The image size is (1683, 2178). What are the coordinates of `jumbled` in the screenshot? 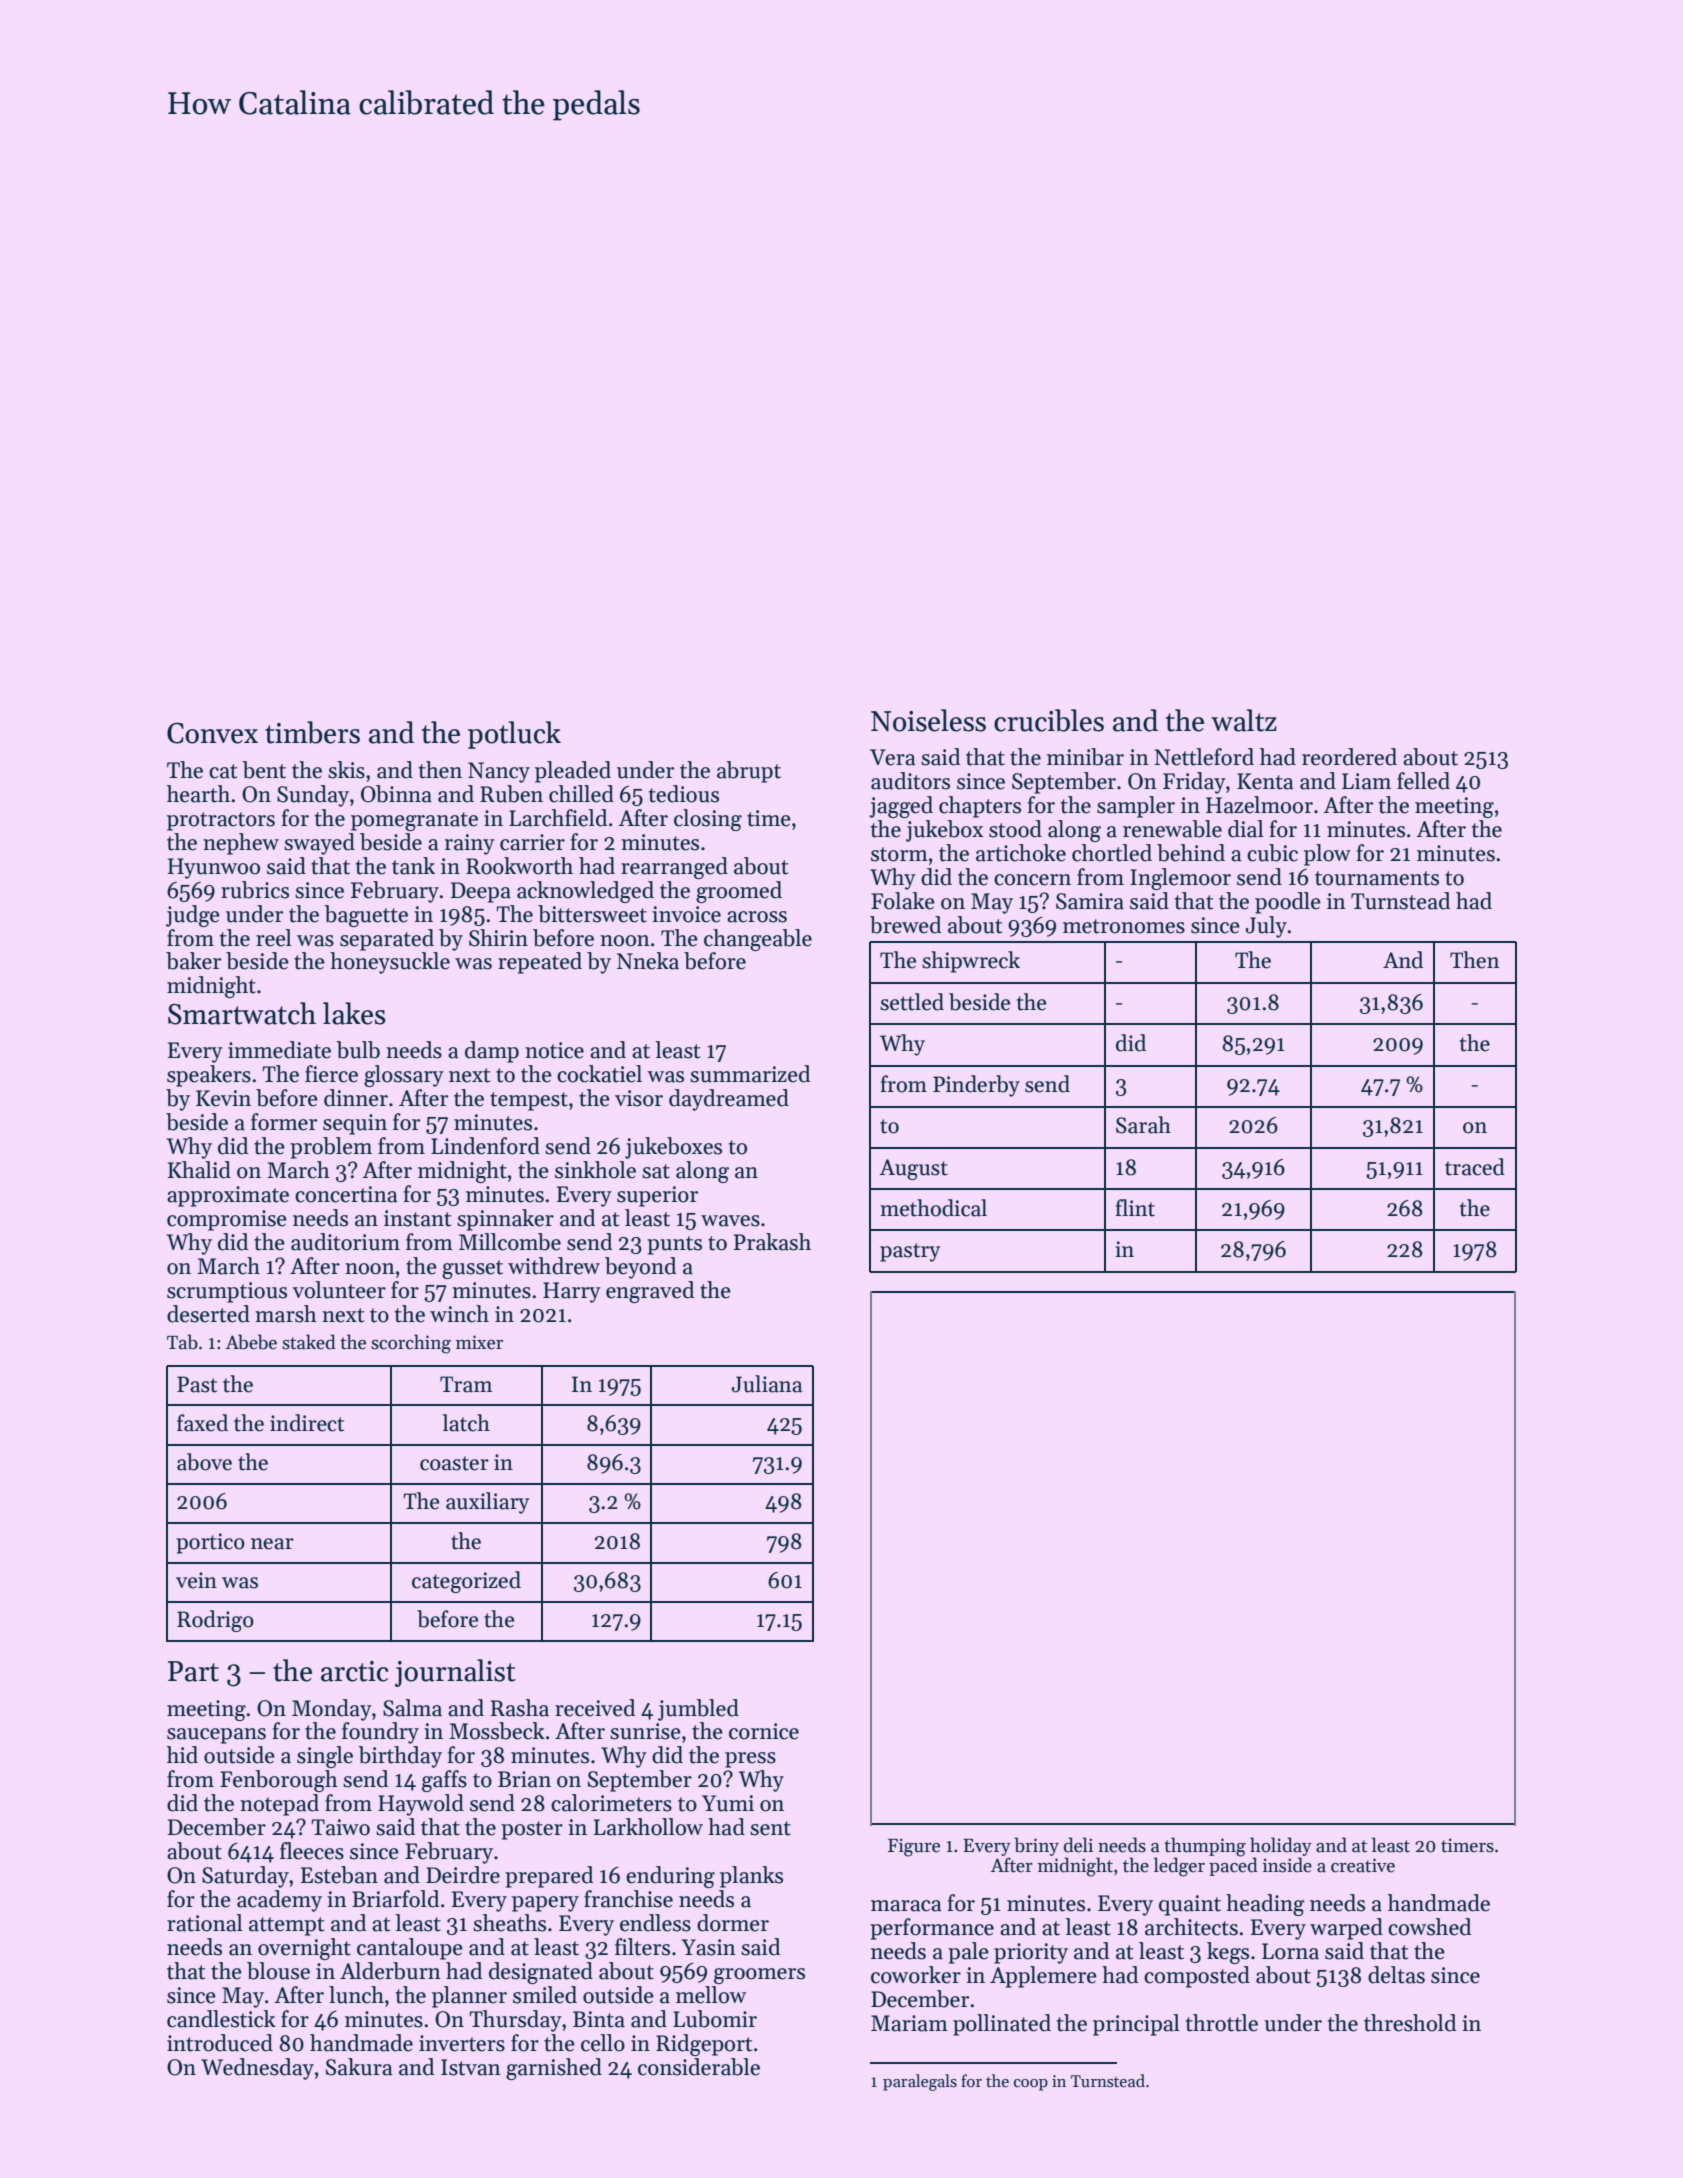 It's located at (698, 1710).
